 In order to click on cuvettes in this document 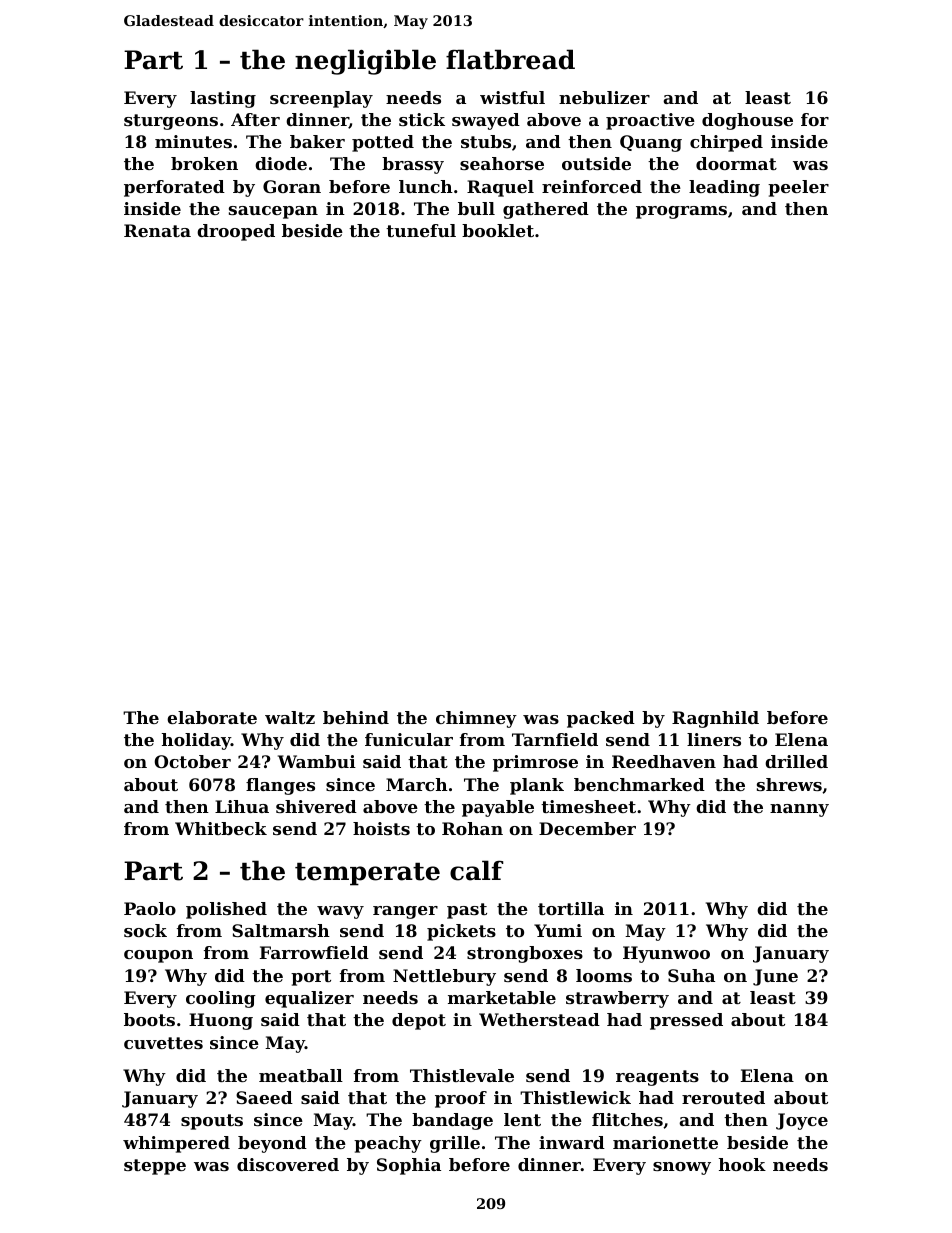, I will do `click(163, 1043)`.
